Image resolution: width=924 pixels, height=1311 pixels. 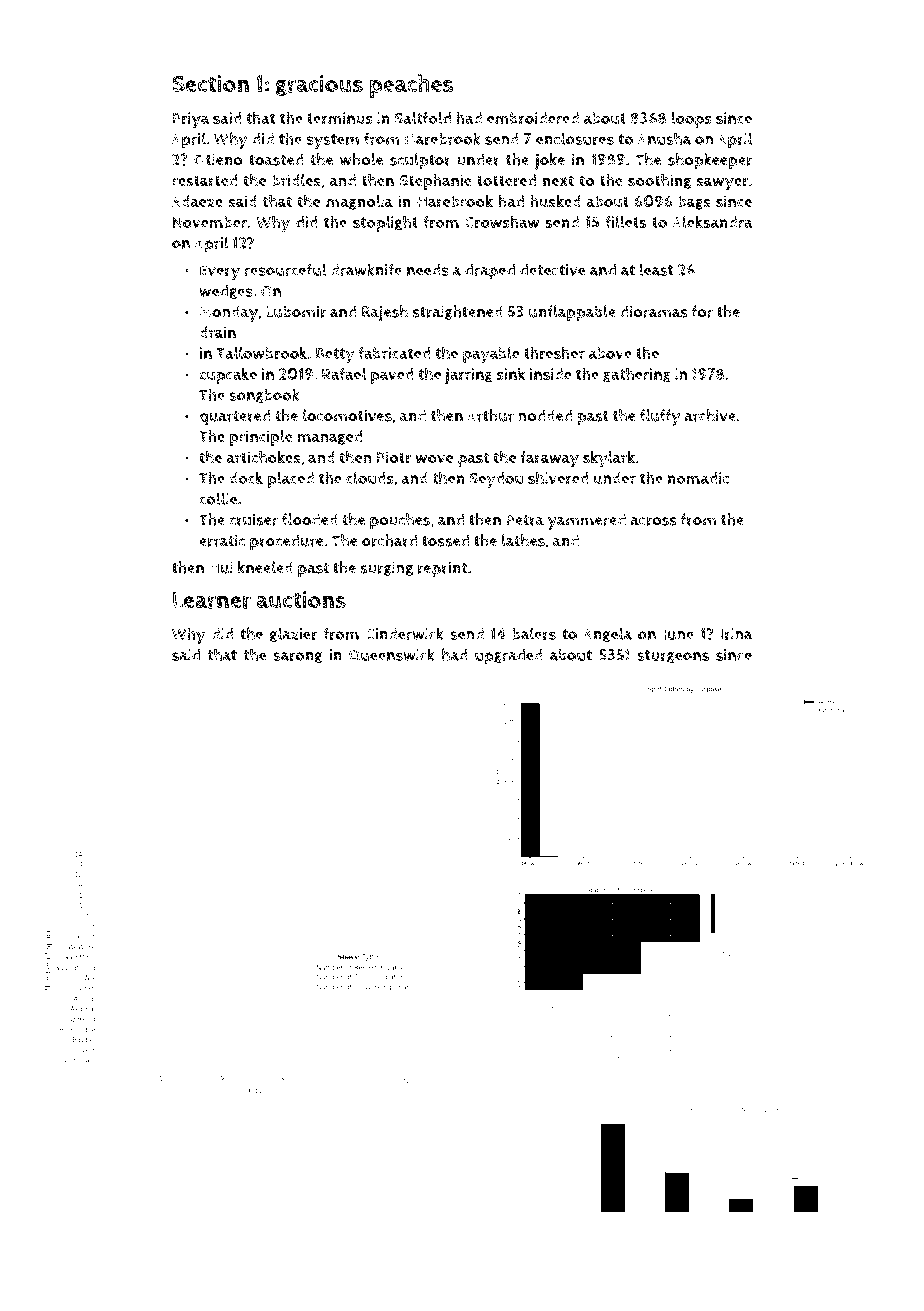 What do you see at coordinates (297, 658) in the screenshot?
I see `sarong` at bounding box center [297, 658].
